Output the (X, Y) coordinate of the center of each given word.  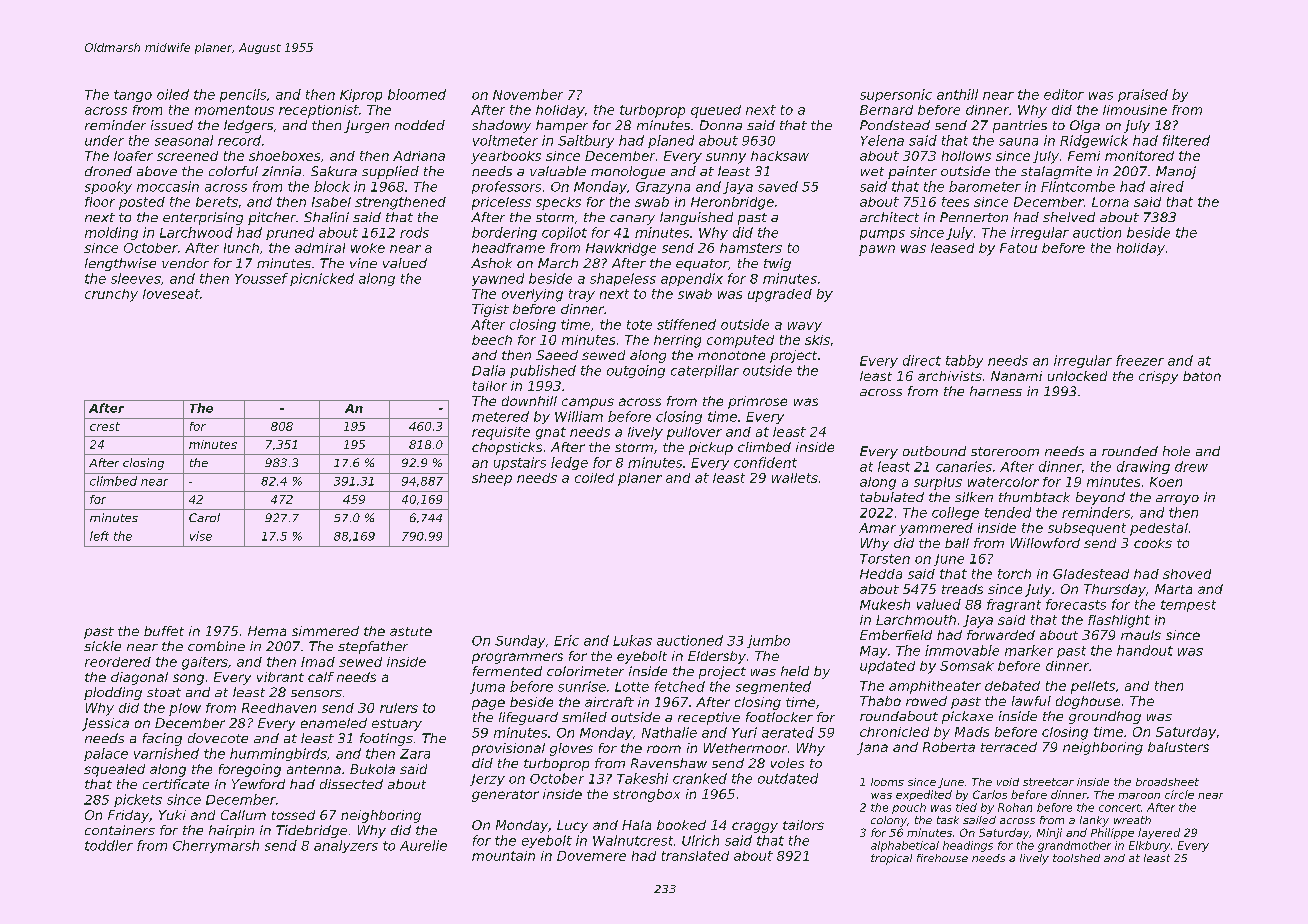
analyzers (346, 846)
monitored (1139, 156)
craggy (755, 827)
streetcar (1048, 782)
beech (492, 340)
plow (185, 709)
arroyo (1177, 500)
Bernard (886, 110)
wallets (795, 478)
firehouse (942, 858)
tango (133, 96)
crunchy (111, 295)
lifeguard (528, 718)
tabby (964, 361)
